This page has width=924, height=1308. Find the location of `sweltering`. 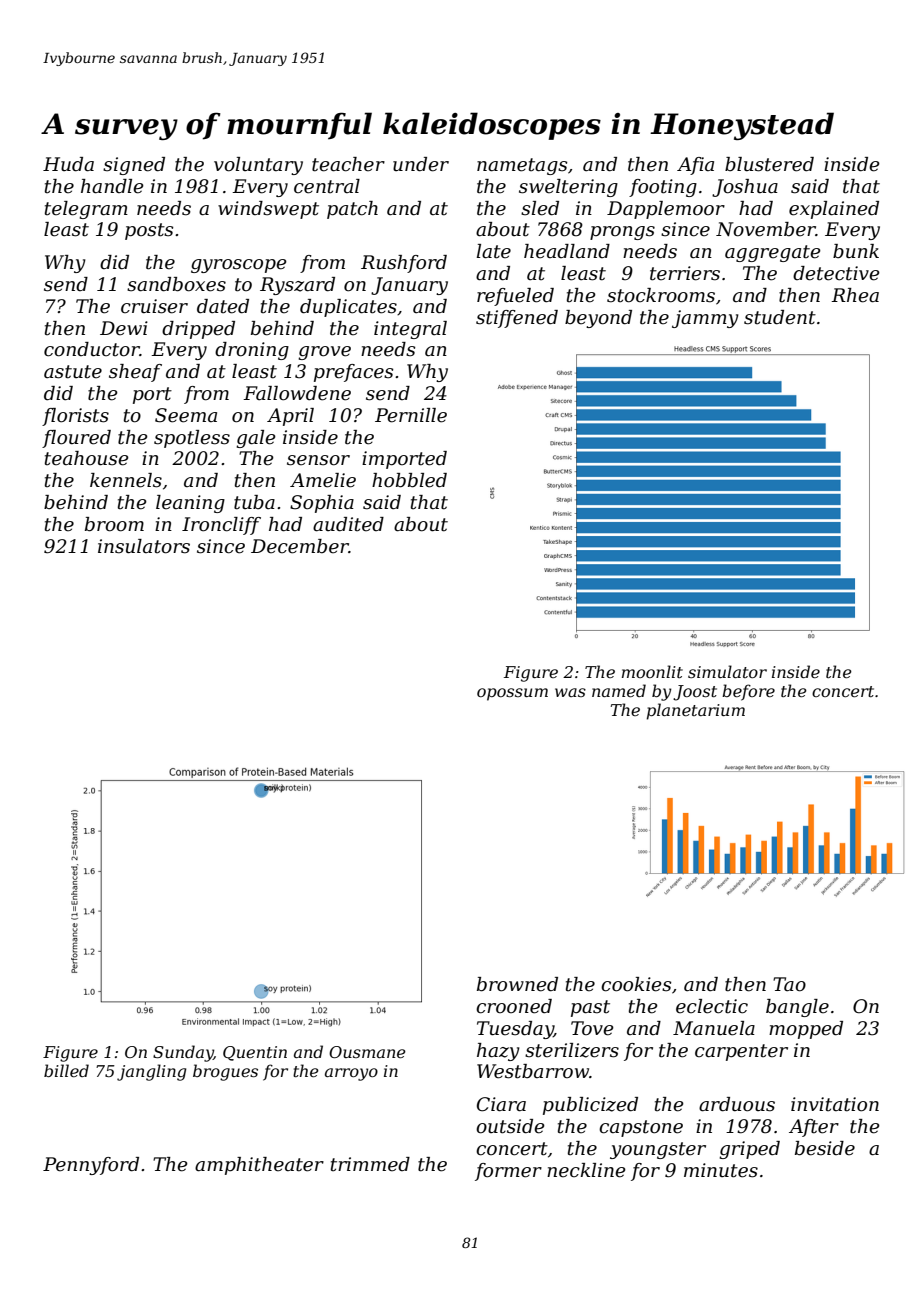

sweltering is located at coordinates (568, 188).
